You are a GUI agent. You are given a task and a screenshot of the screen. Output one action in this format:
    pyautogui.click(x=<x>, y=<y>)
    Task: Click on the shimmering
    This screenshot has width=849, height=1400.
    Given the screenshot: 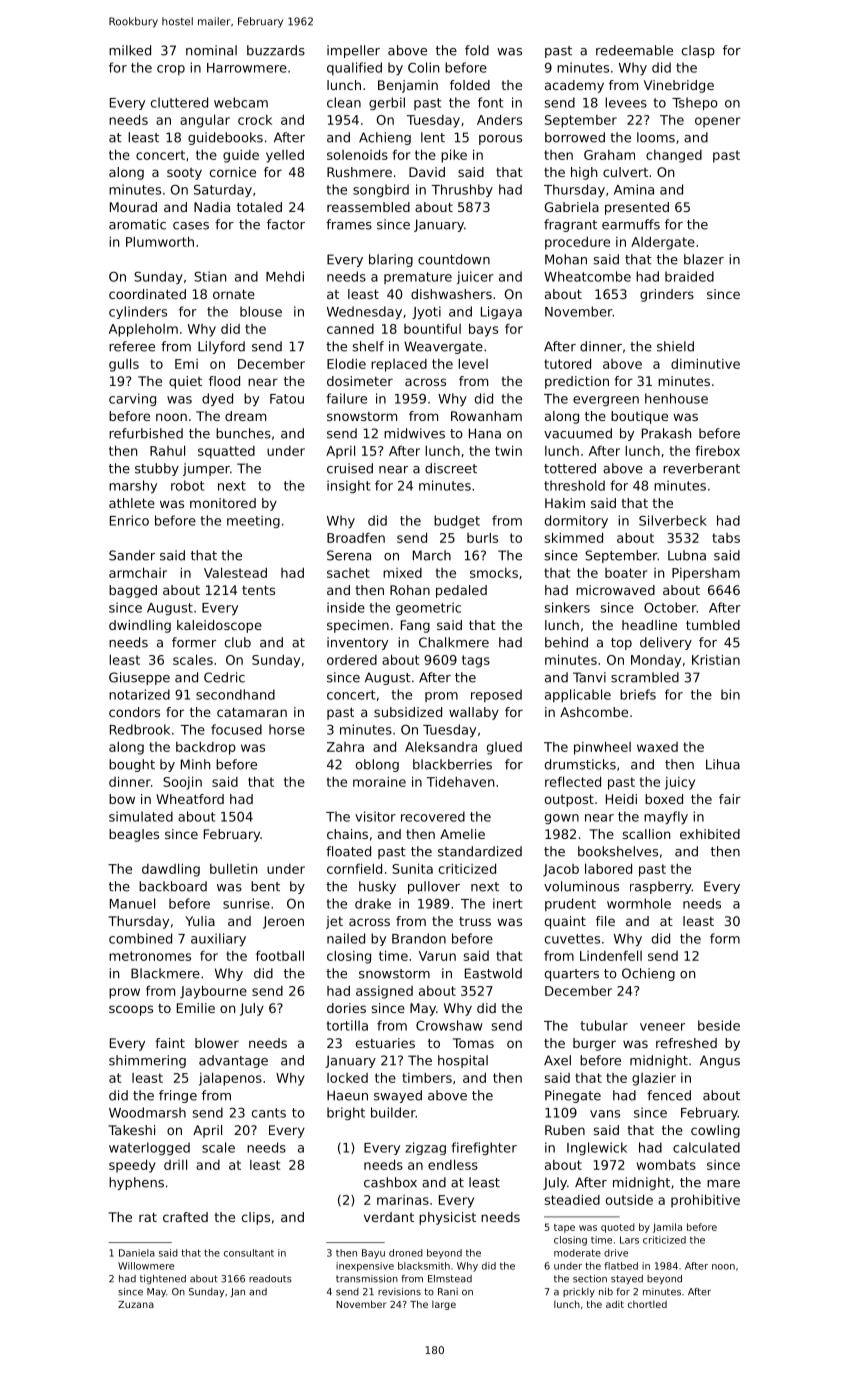 What is the action you would take?
    pyautogui.click(x=147, y=1061)
